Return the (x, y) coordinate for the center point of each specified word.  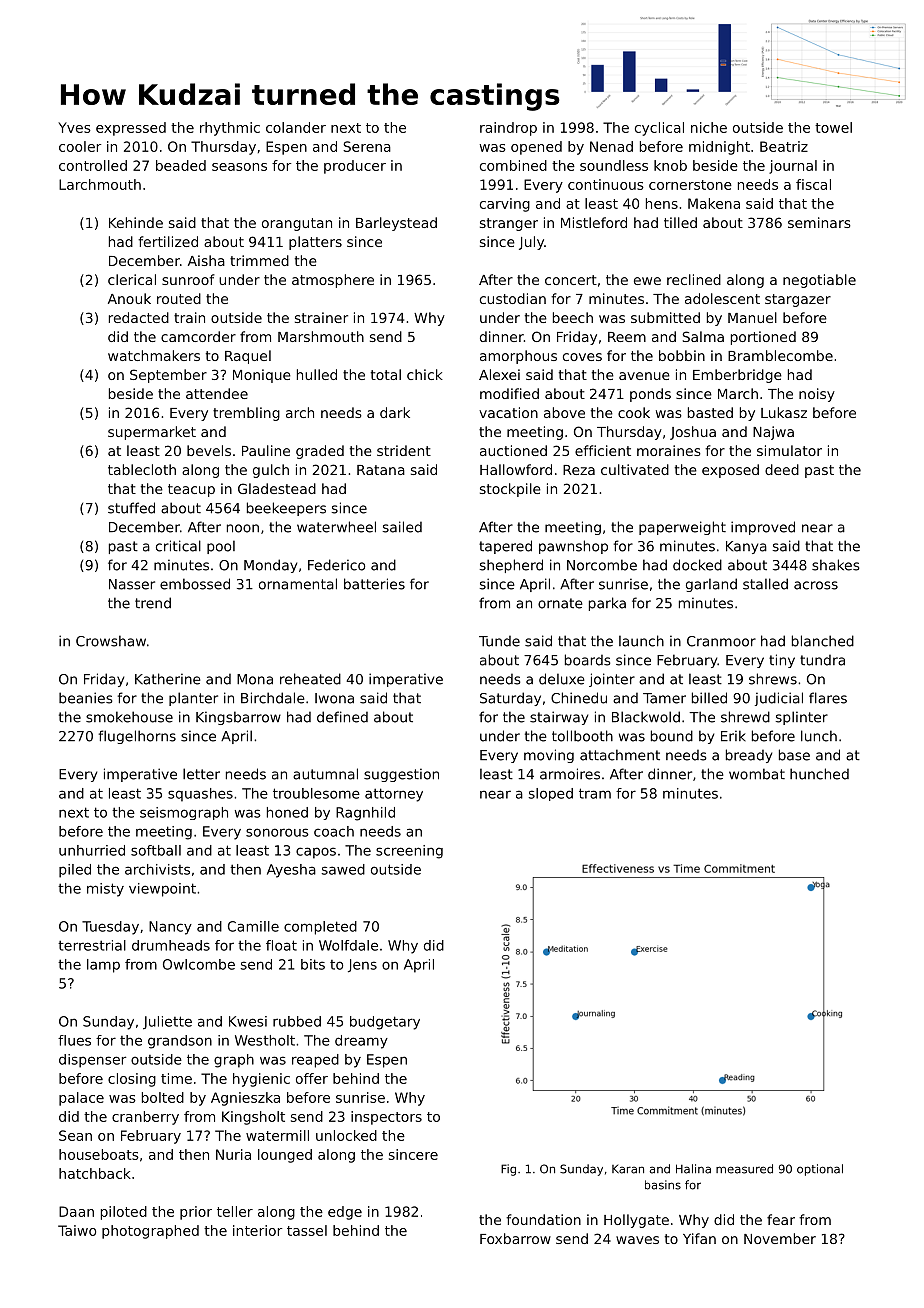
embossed (195, 584)
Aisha (206, 260)
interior (257, 1230)
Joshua (693, 433)
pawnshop (573, 547)
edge (345, 1213)
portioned (763, 338)
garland (711, 585)
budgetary (385, 1023)
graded (320, 452)
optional (820, 1170)
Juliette (167, 1023)
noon (243, 528)
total (386, 374)
